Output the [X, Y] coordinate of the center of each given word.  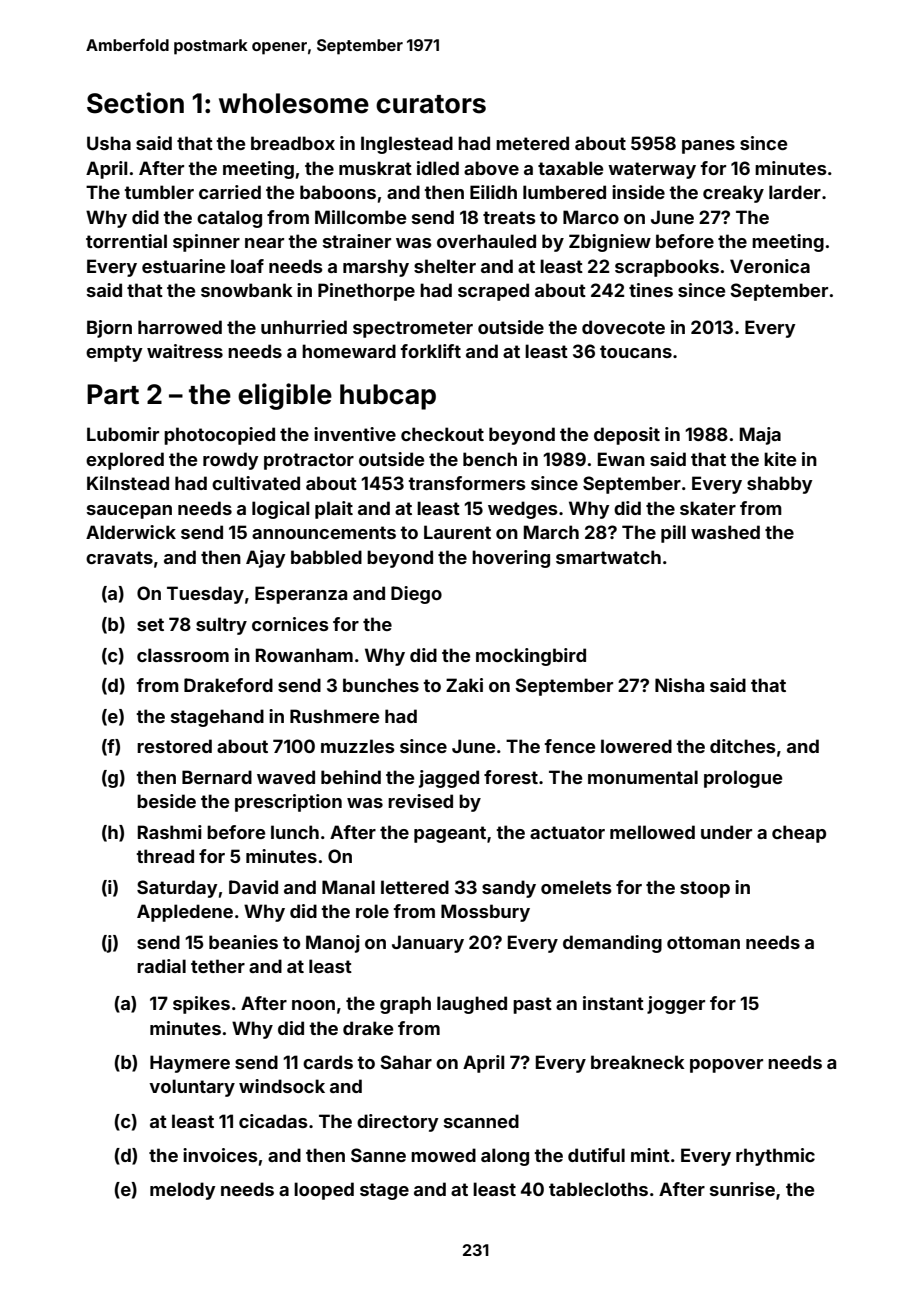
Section [135, 103]
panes [708, 147]
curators [431, 104]
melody [183, 1191]
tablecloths [598, 1189]
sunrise [742, 1189]
